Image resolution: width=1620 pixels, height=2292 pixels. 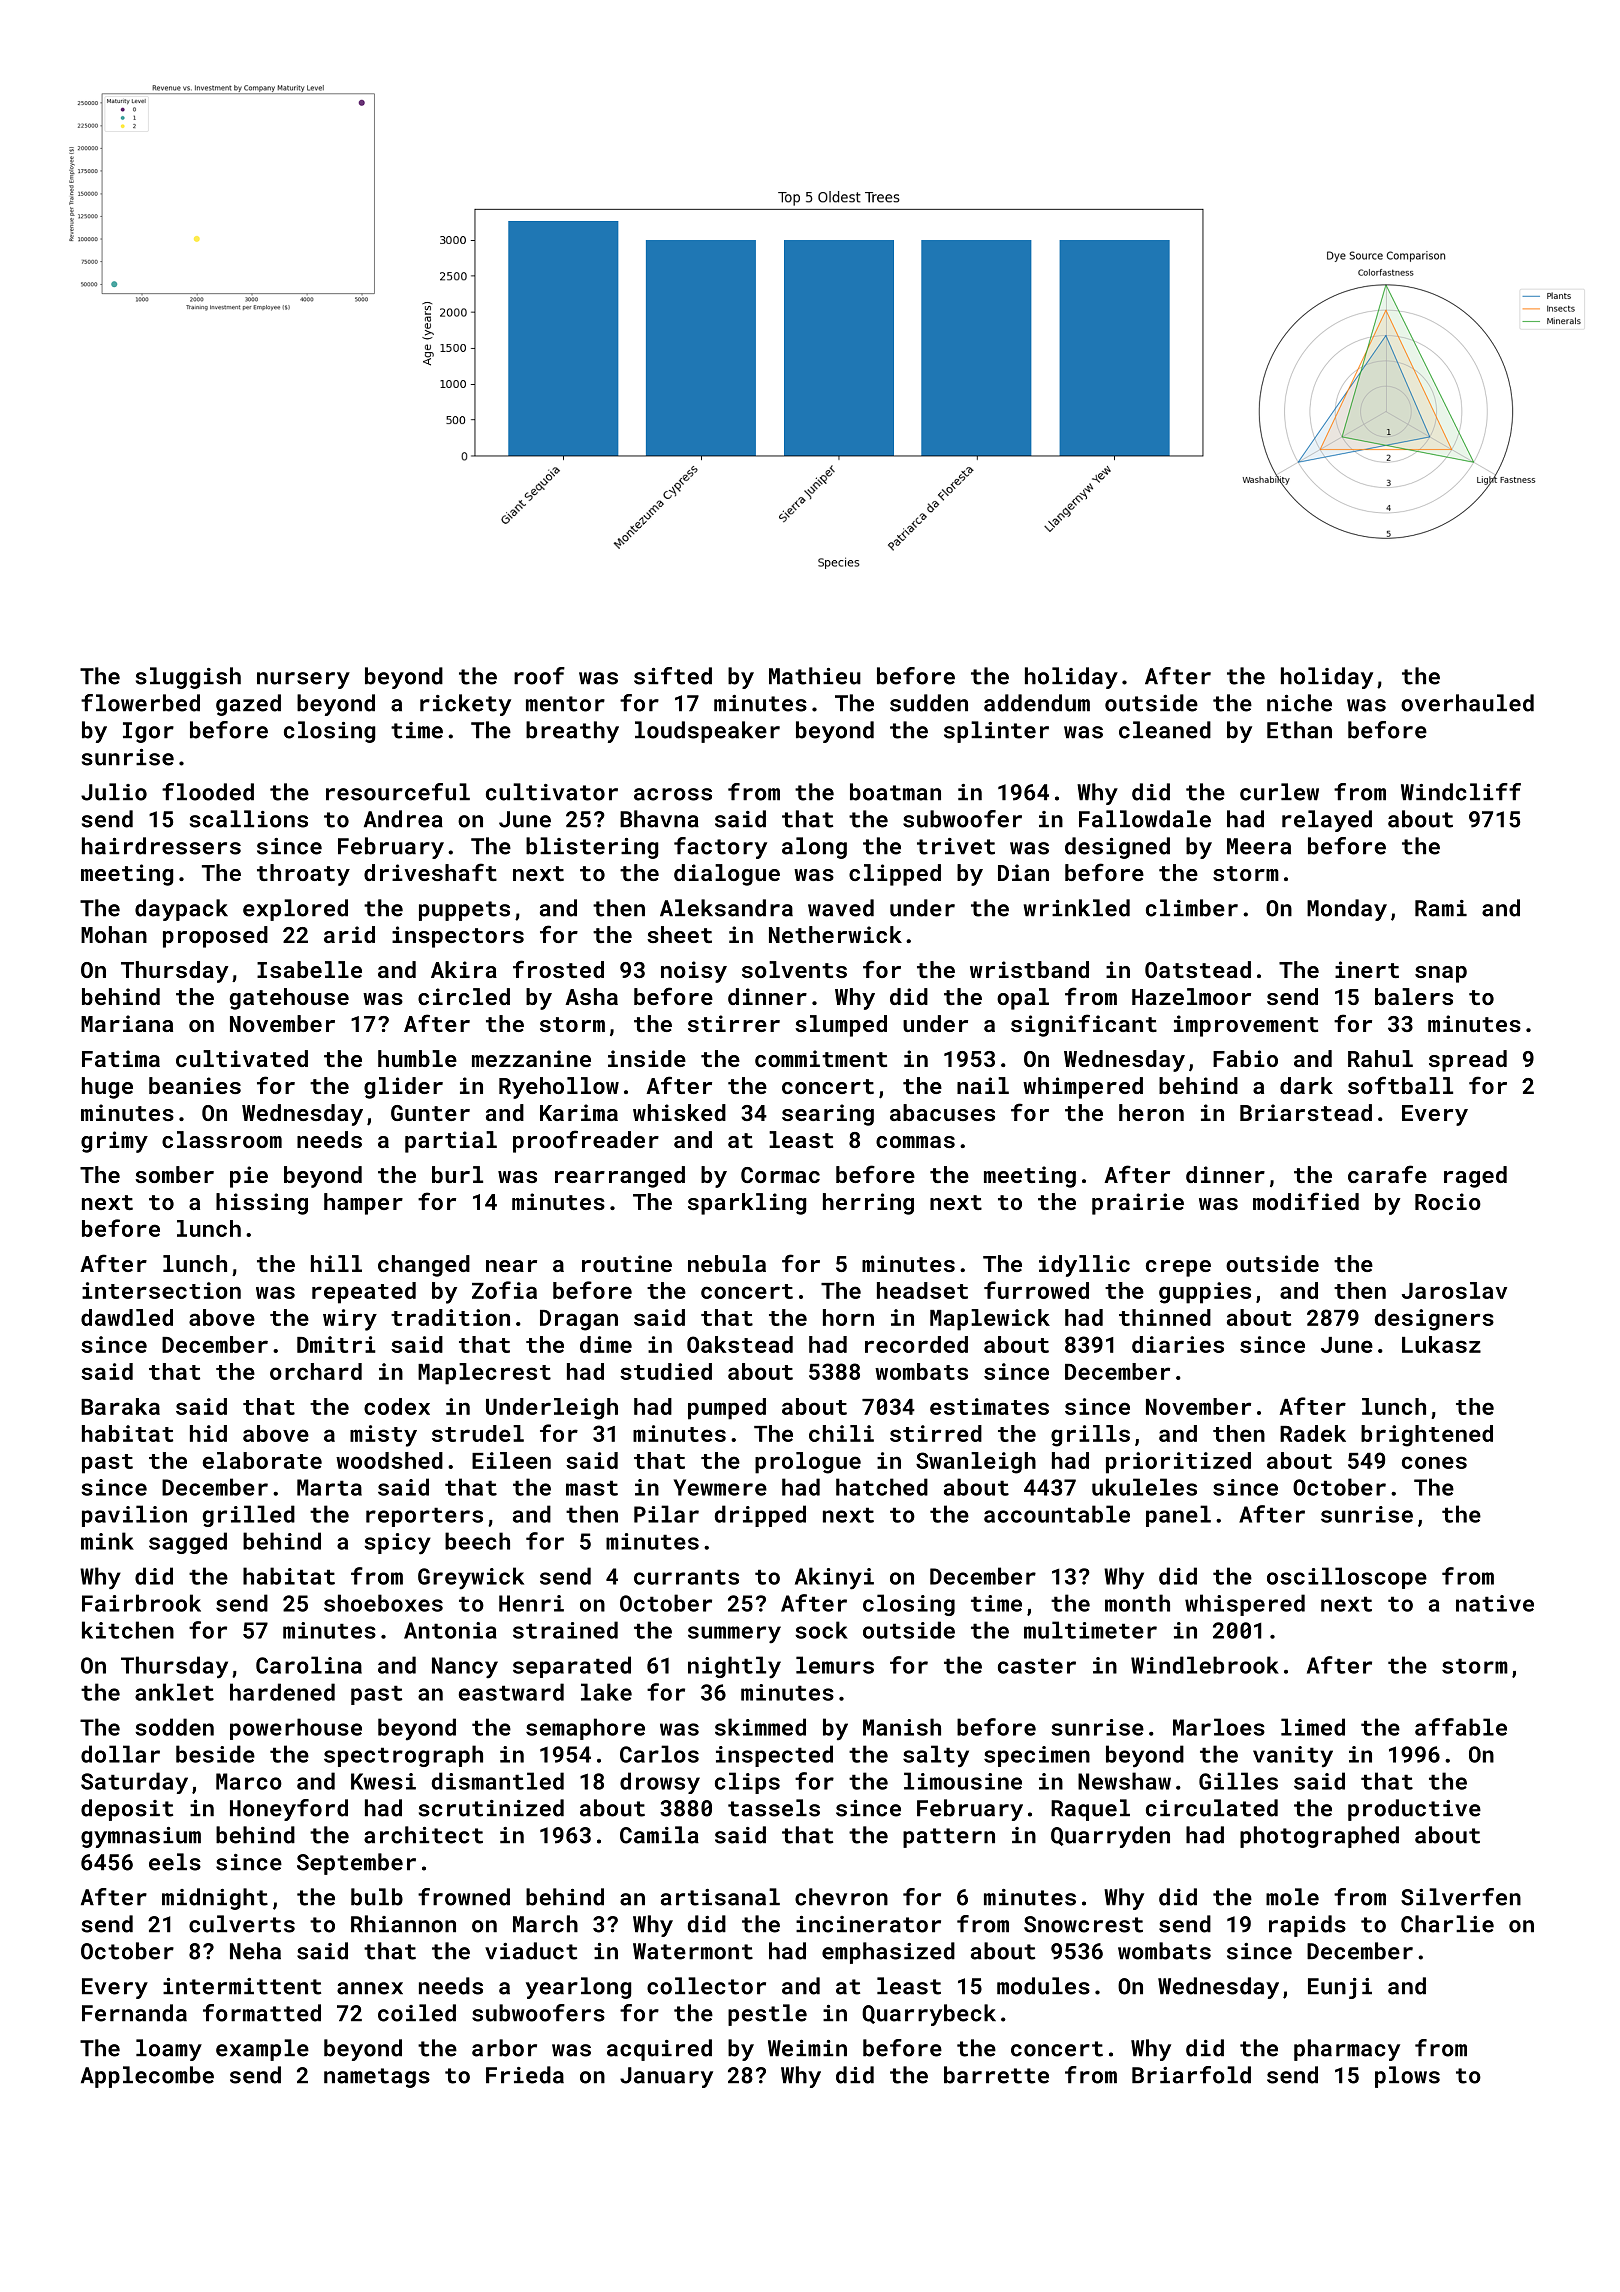 What do you see at coordinates (1400, 1085) in the page?
I see `softball` at bounding box center [1400, 1085].
